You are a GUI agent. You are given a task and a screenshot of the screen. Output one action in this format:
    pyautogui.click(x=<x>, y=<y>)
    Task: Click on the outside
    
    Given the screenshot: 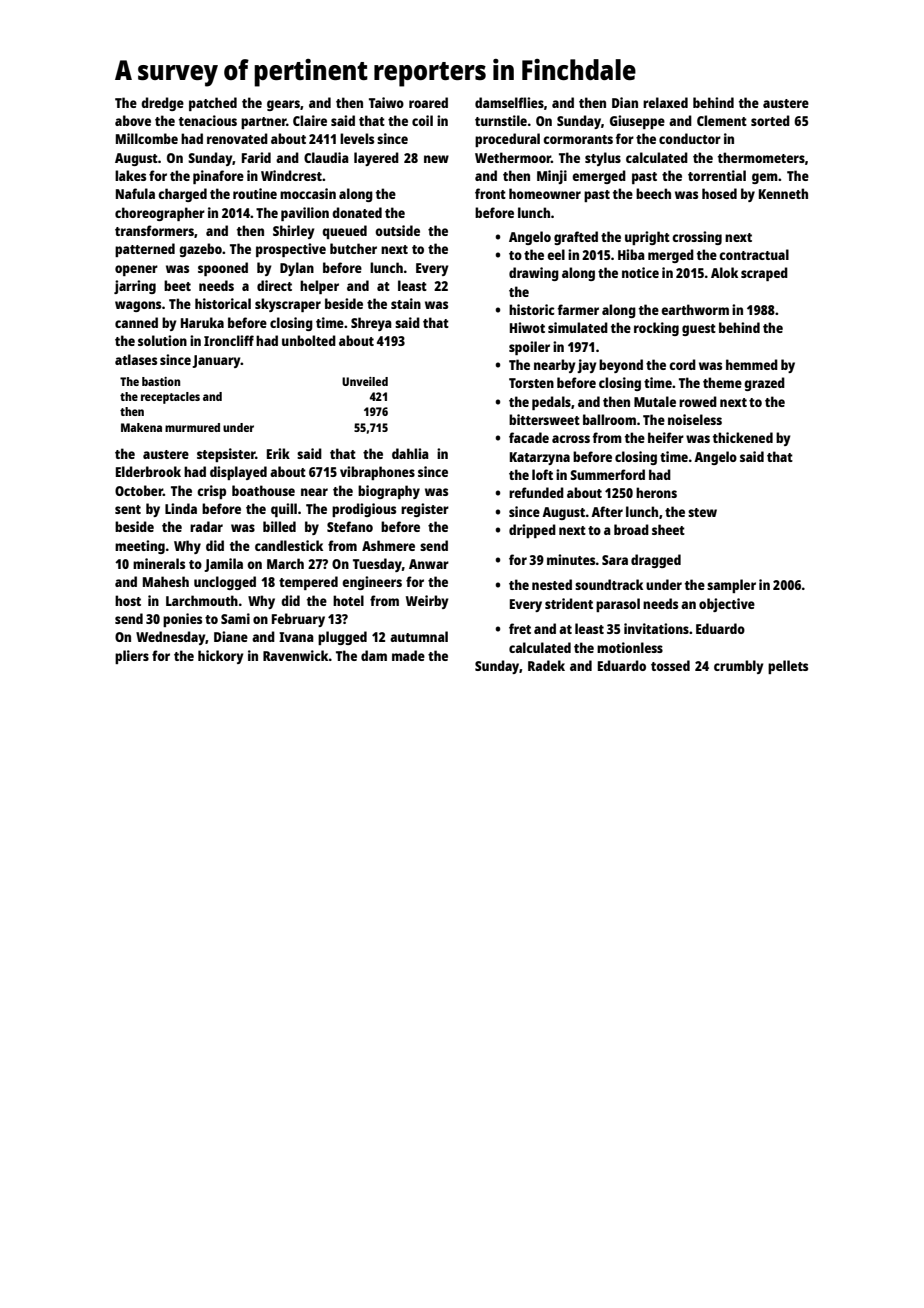 What is the action you would take?
    pyautogui.click(x=397, y=230)
